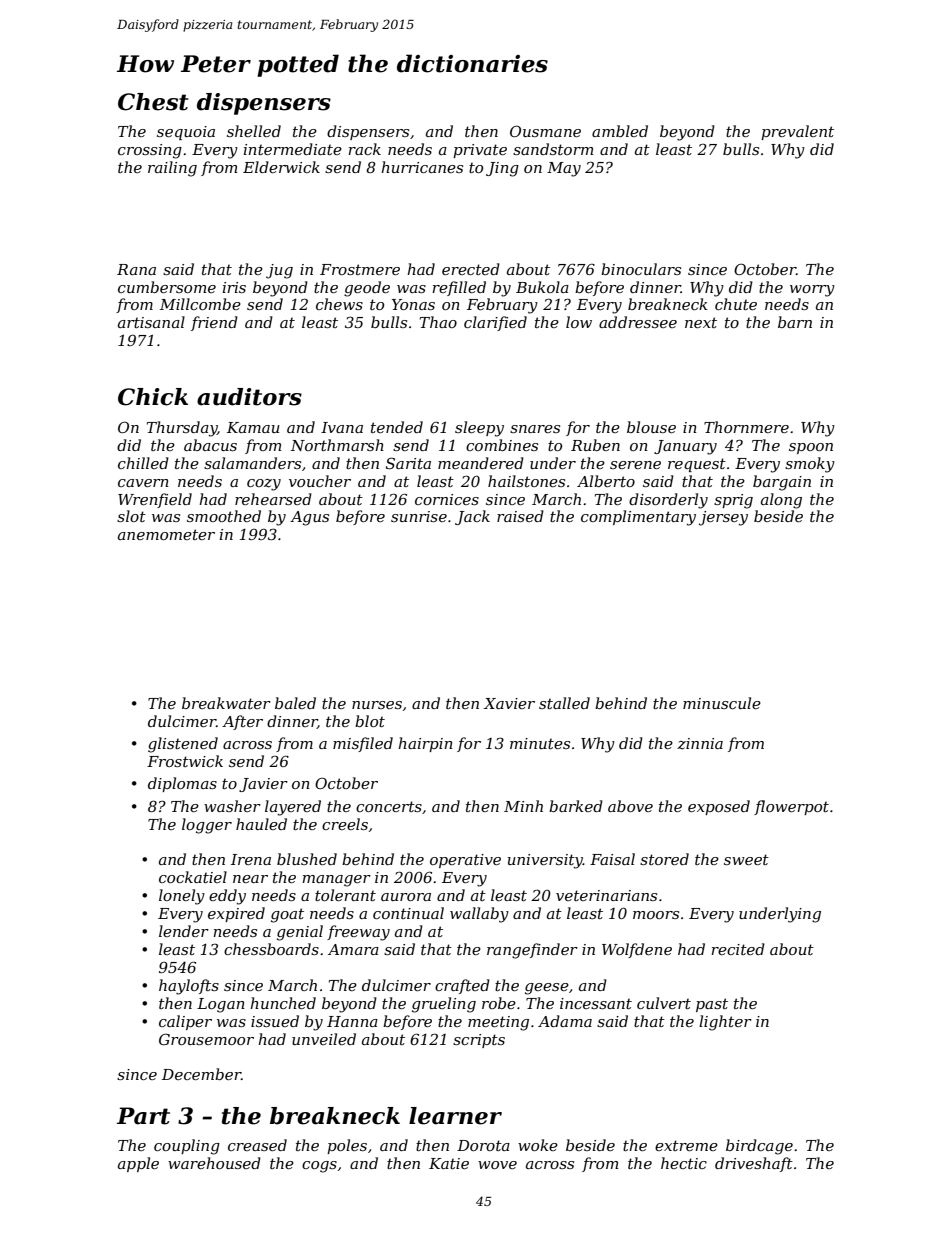 The width and height of the screenshot is (952, 1233). I want to click on washer, so click(232, 806).
